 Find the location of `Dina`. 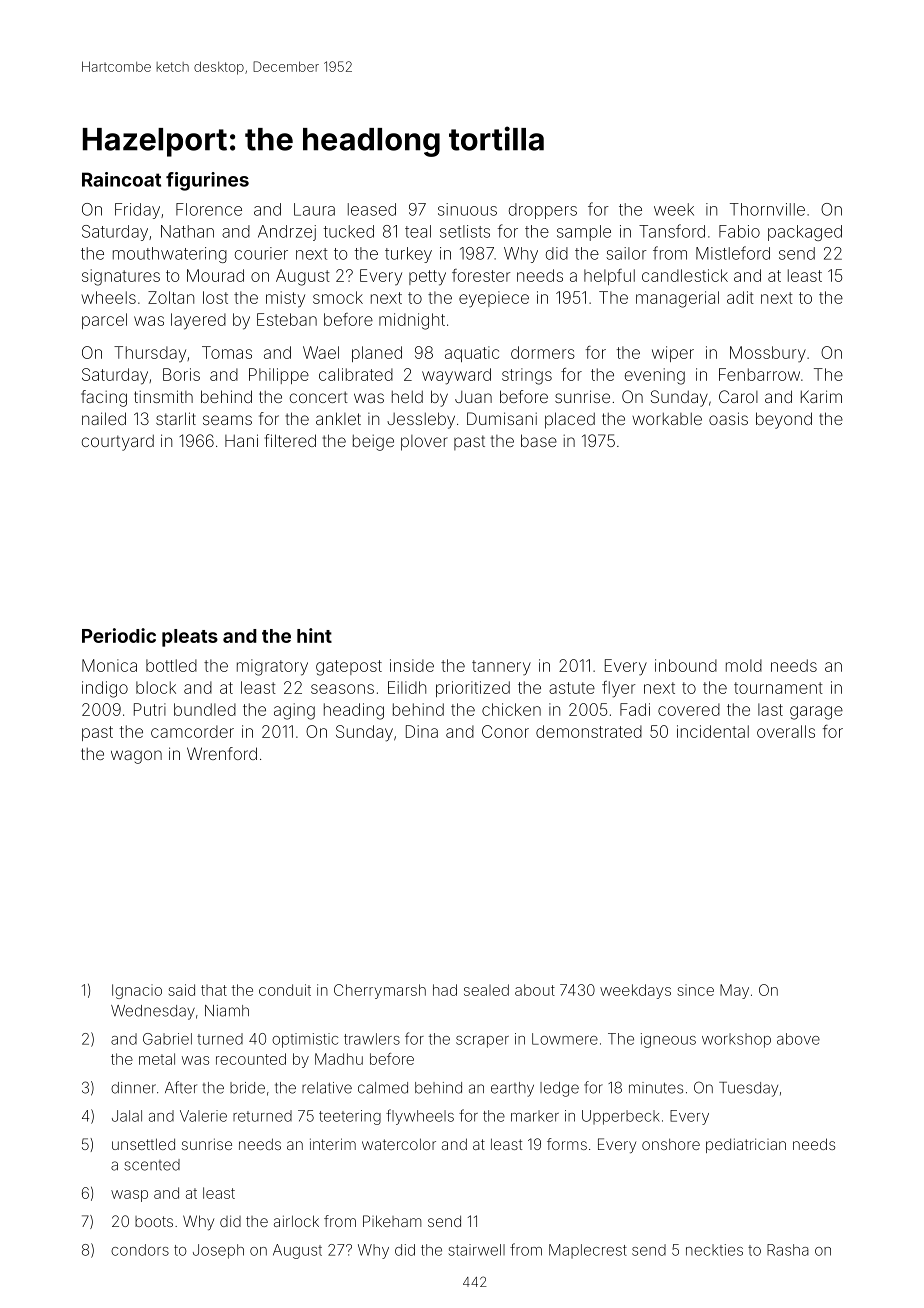

Dina is located at coordinates (422, 731).
